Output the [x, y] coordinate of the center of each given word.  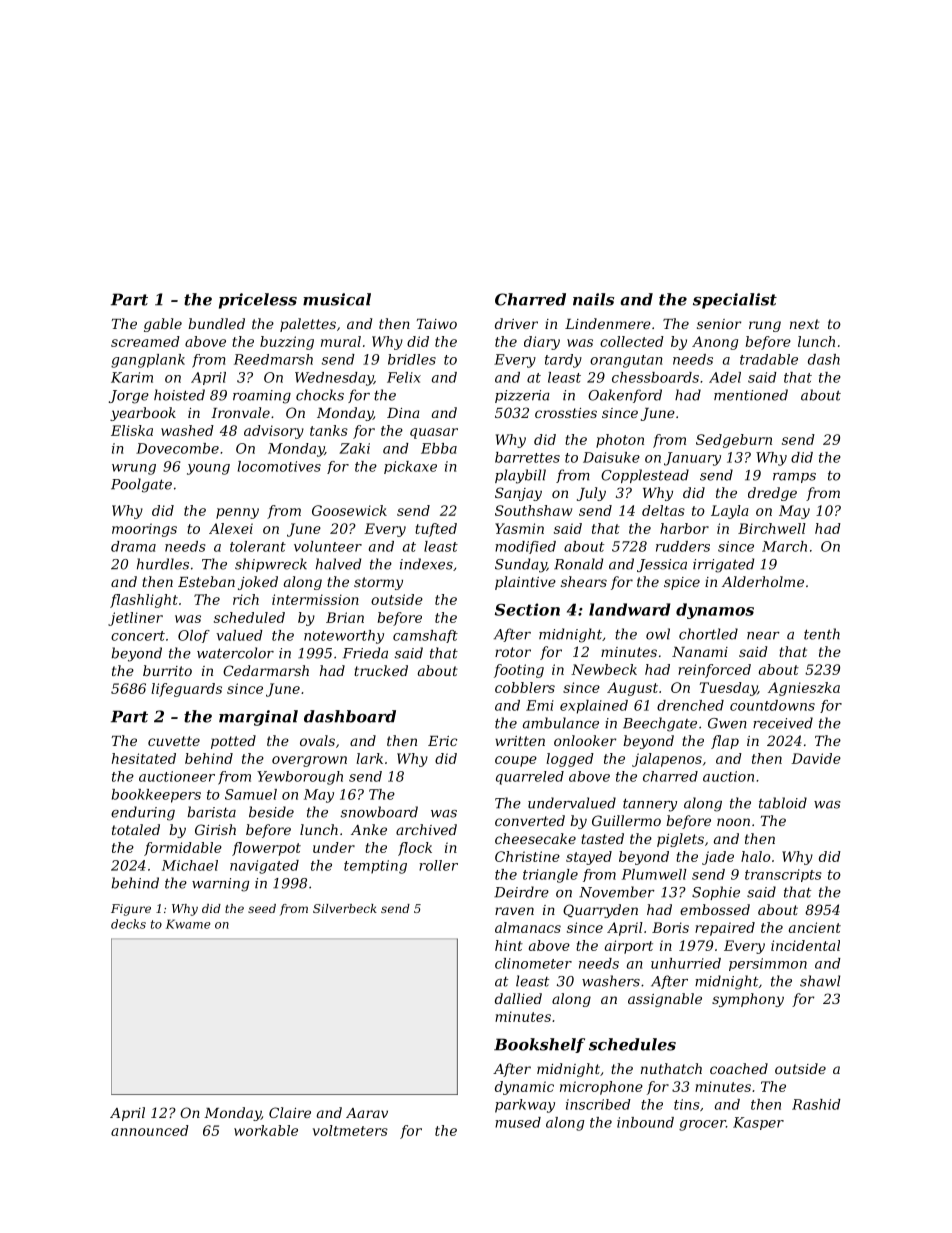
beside [271, 812]
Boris [670, 927]
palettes [308, 325]
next [804, 324]
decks [128, 924]
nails [593, 299]
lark [369, 758]
